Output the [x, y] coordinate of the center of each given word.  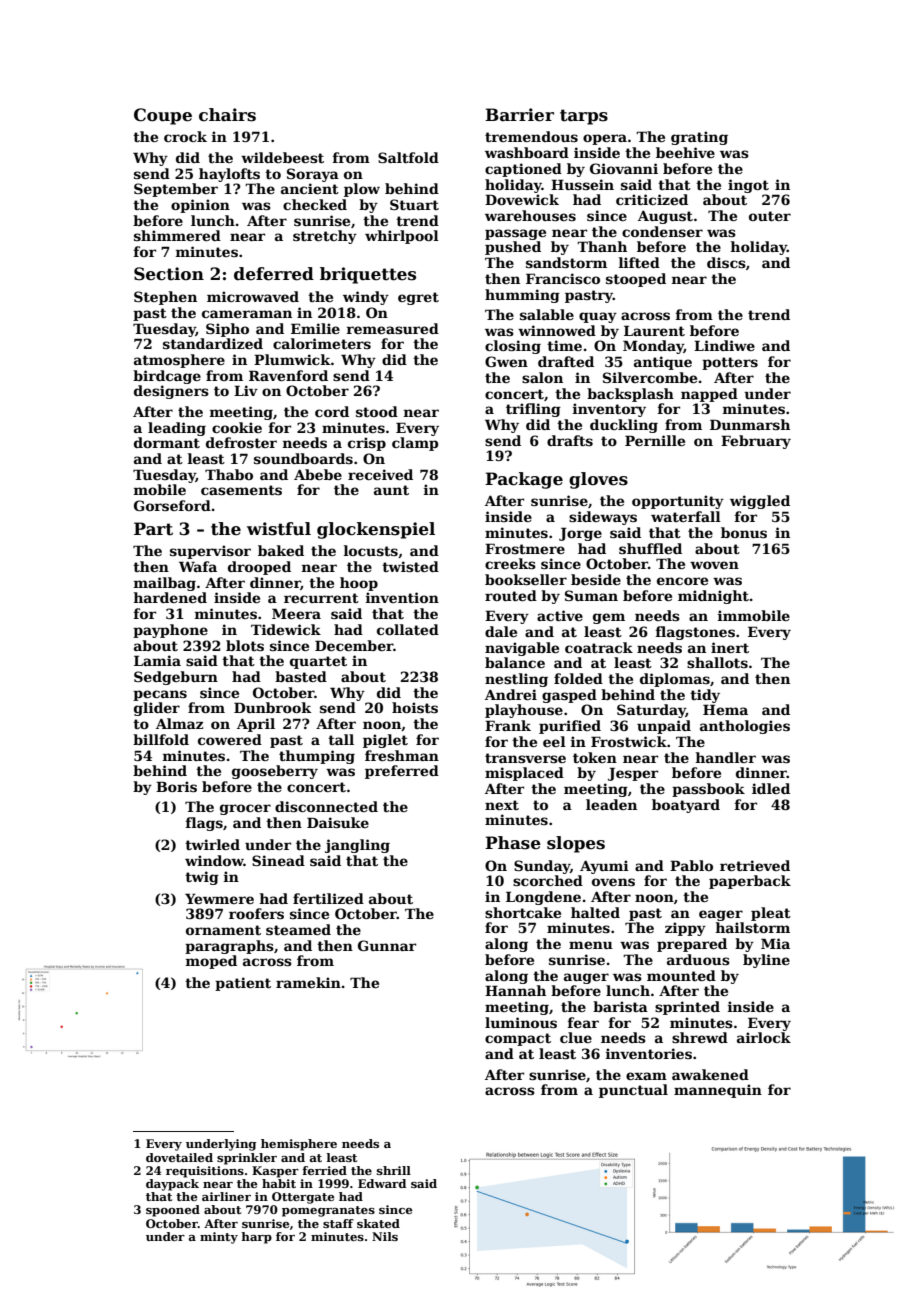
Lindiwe [724, 345]
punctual [633, 1091]
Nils [385, 1236]
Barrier [519, 115]
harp [256, 1238]
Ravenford [288, 375]
